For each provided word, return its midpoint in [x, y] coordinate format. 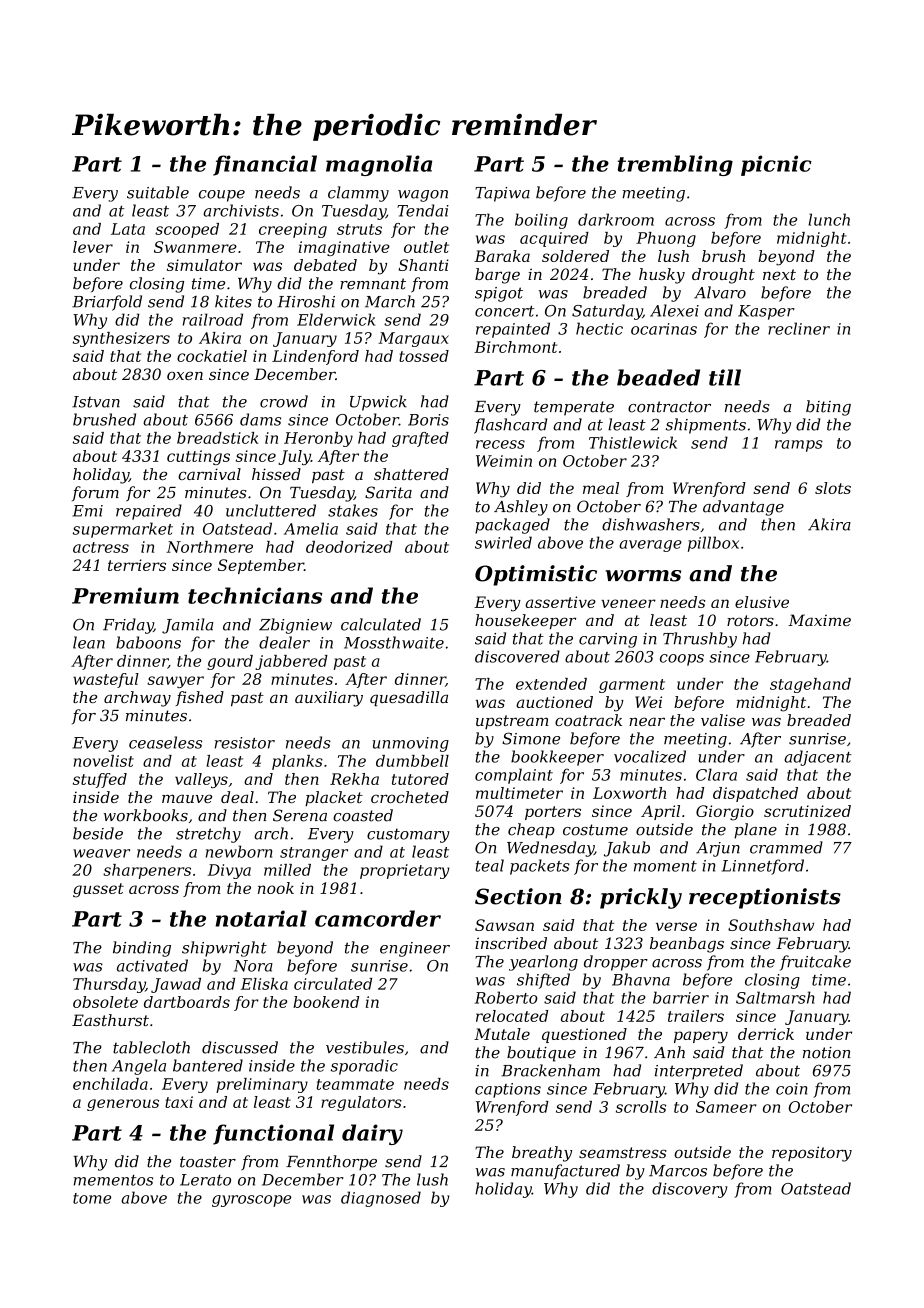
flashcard [510, 426]
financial [265, 165]
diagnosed [381, 1199]
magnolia [379, 165]
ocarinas [664, 329]
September [261, 566]
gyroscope [251, 1201]
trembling [675, 165]
